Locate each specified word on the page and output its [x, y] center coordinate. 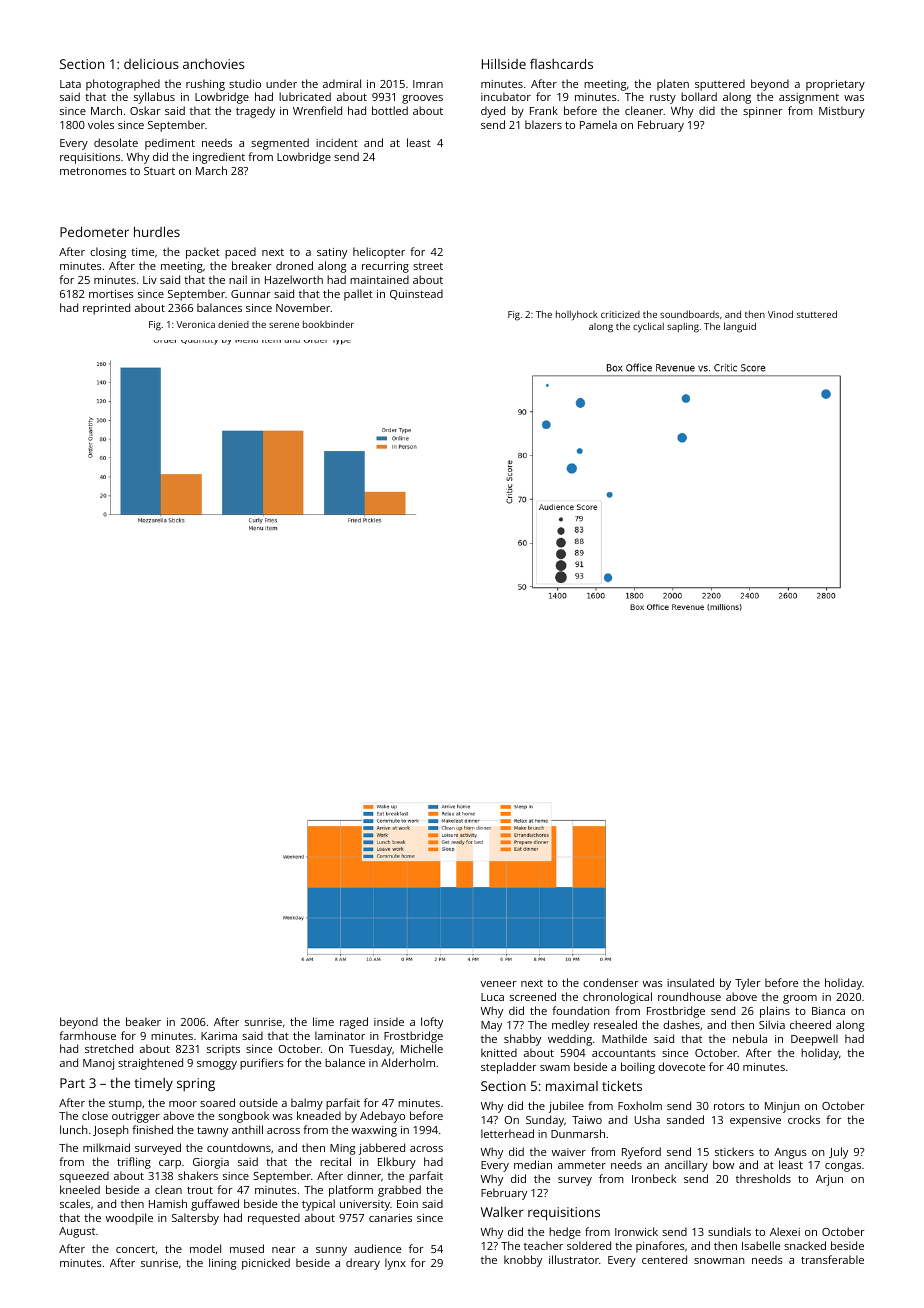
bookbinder [328, 324]
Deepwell [814, 1040]
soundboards [689, 314]
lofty [432, 1023]
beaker [143, 1021]
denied [233, 324]
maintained [379, 279]
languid [740, 327]
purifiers [262, 1064]
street [428, 266]
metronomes [93, 171]
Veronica [195, 324]
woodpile [129, 1219]
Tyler [748, 984]
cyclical [648, 327]
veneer [498, 984]
